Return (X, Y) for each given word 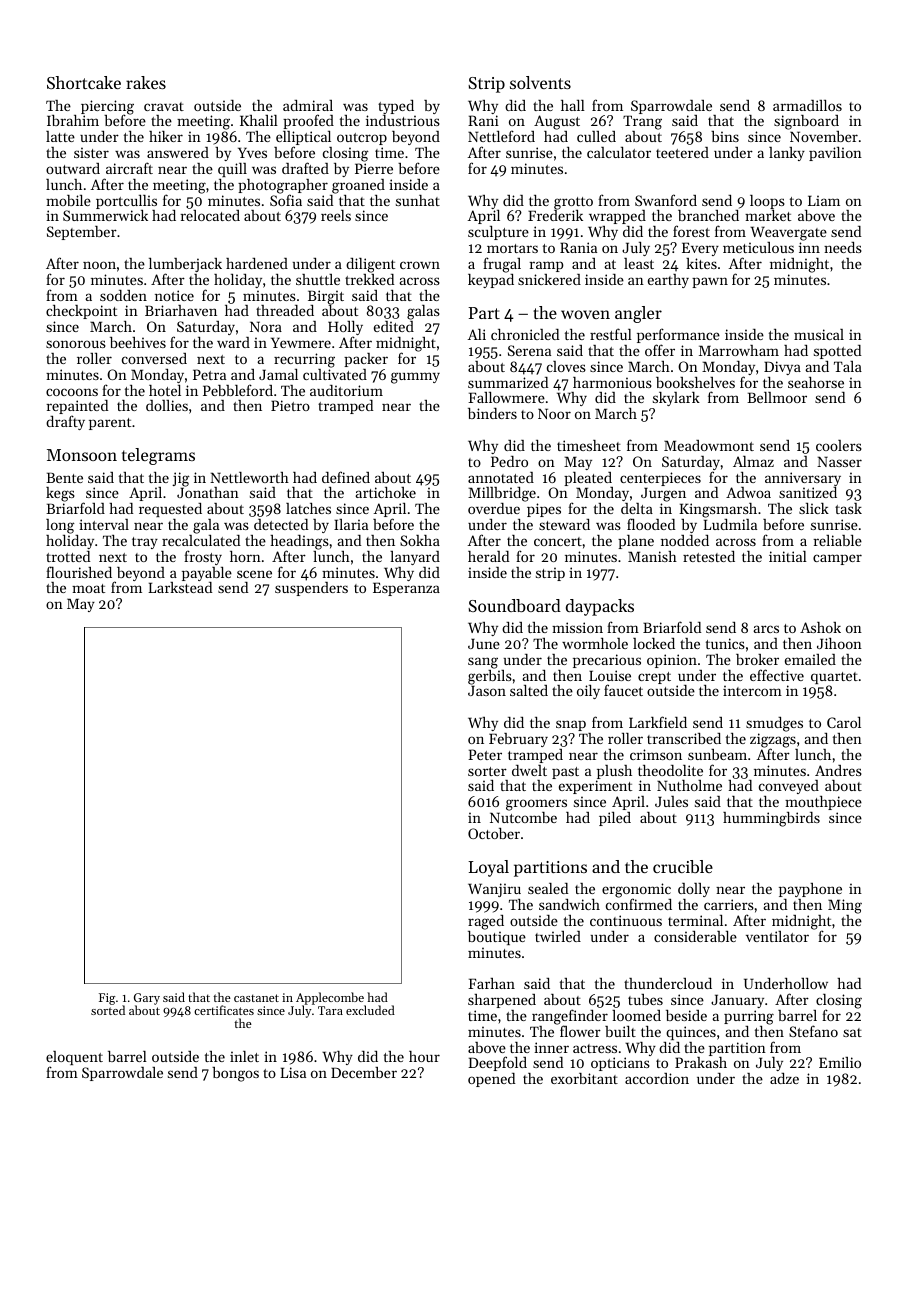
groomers (536, 805)
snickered (549, 279)
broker (757, 659)
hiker (166, 136)
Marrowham (739, 350)
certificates (224, 1010)
